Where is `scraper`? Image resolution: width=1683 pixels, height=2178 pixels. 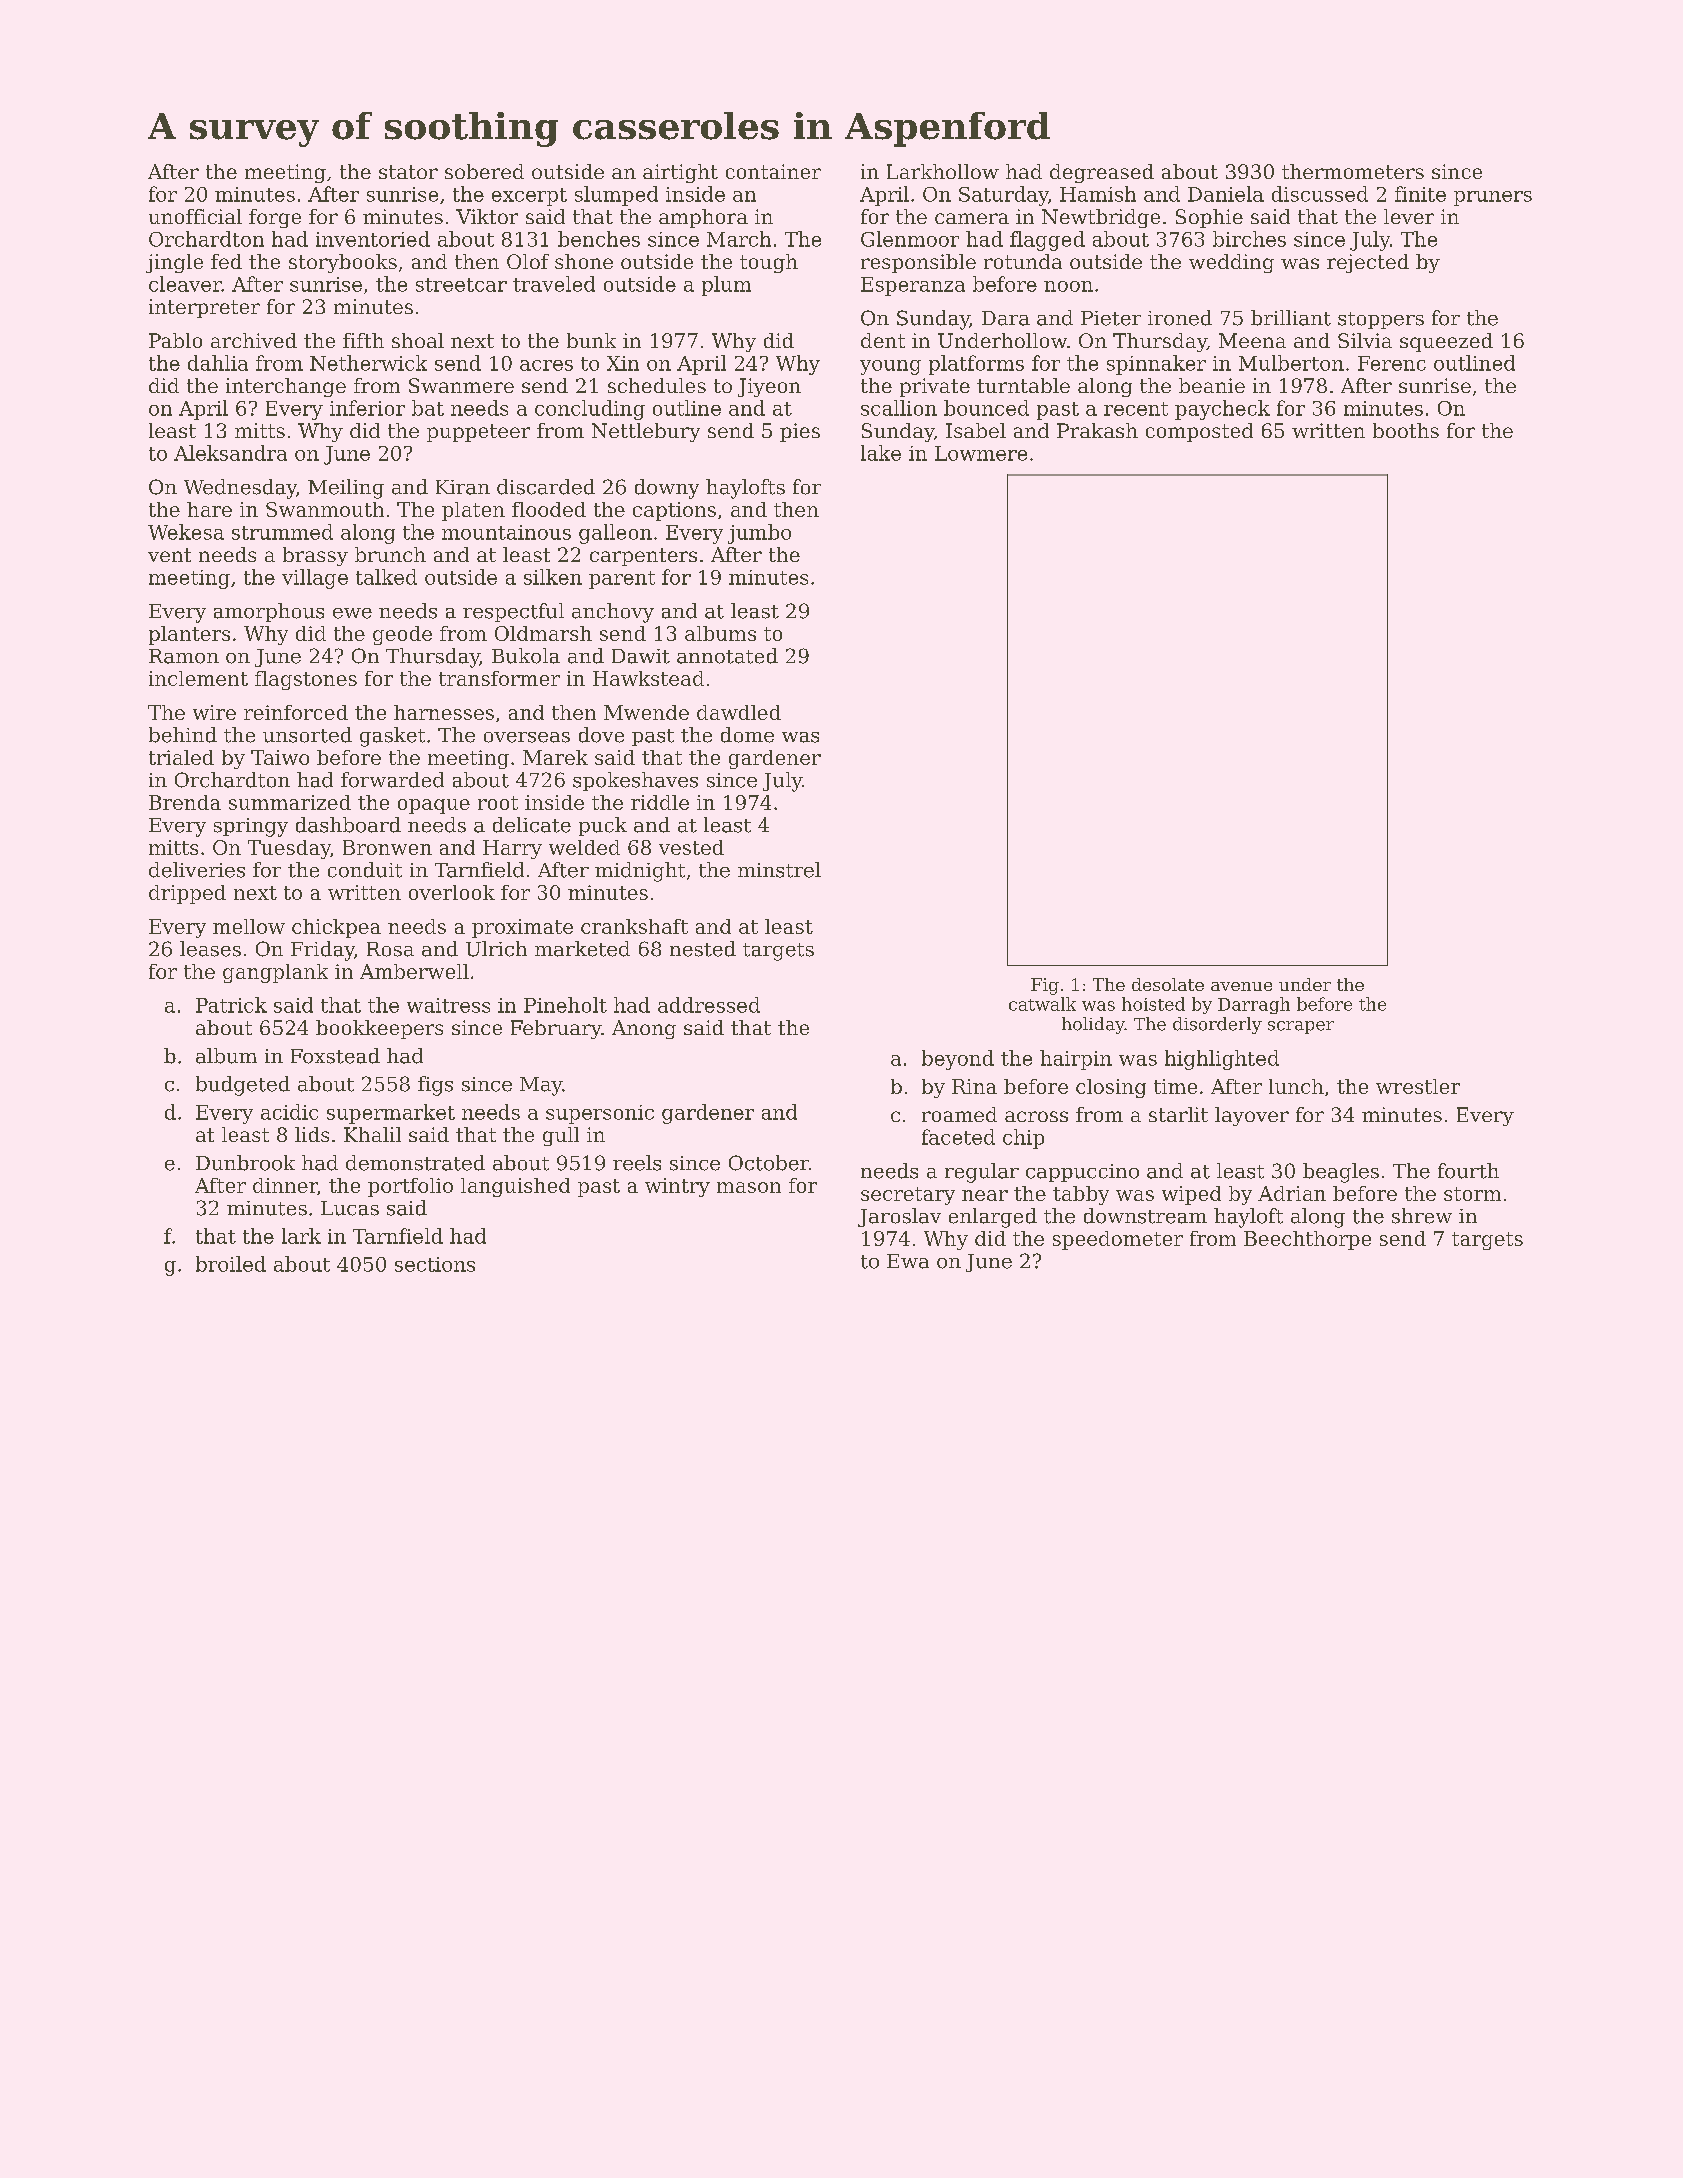
scraper is located at coordinates (1301, 1027).
